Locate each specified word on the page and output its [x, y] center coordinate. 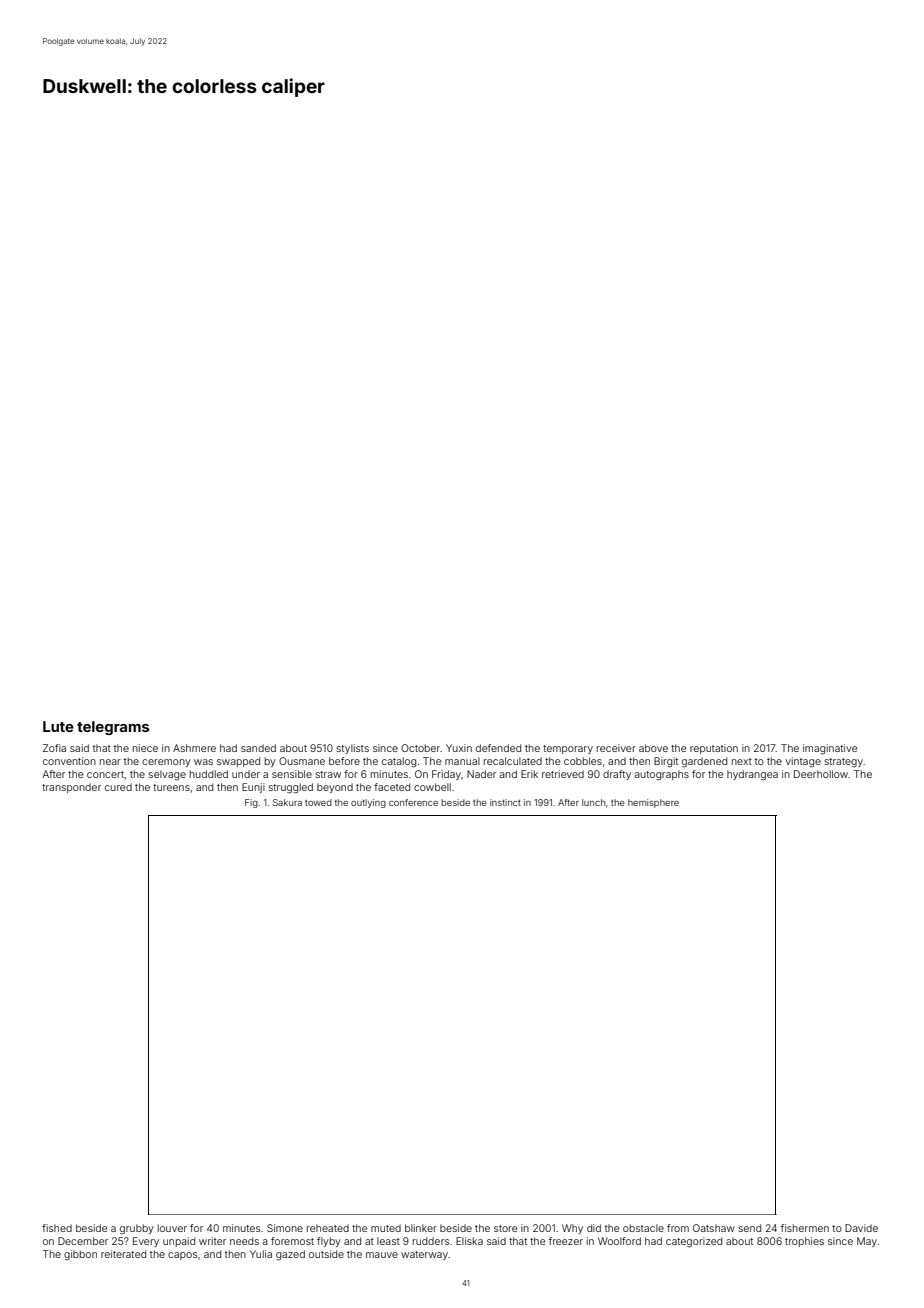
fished [57, 1228]
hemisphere [653, 803]
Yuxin [459, 748]
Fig [251, 803]
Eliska [469, 1241]
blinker [421, 1228]
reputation [714, 749]
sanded [258, 748]
